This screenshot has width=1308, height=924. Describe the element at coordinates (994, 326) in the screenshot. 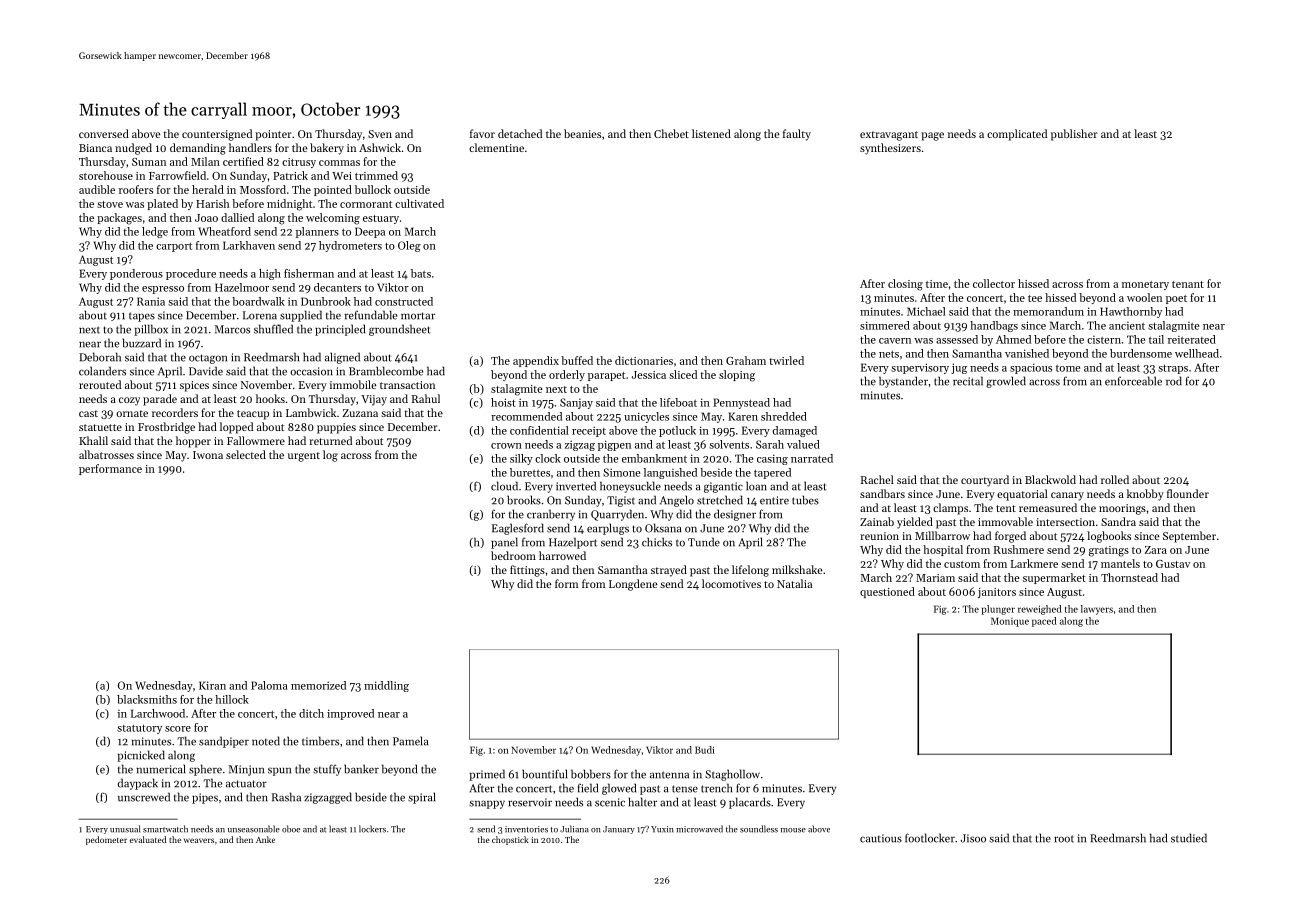

I see `handbags` at that location.
